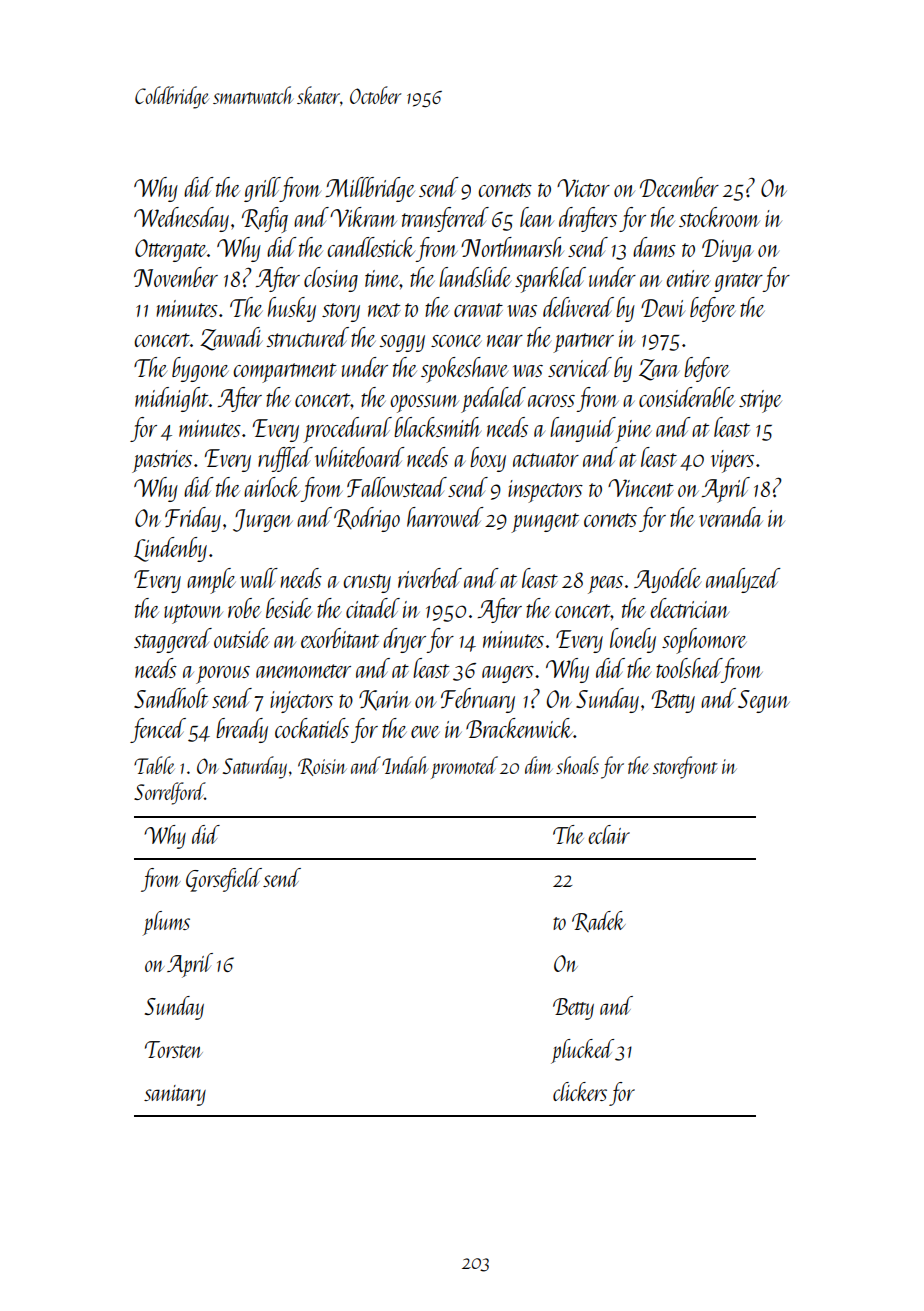  I want to click on Millbridge, so click(370, 189).
